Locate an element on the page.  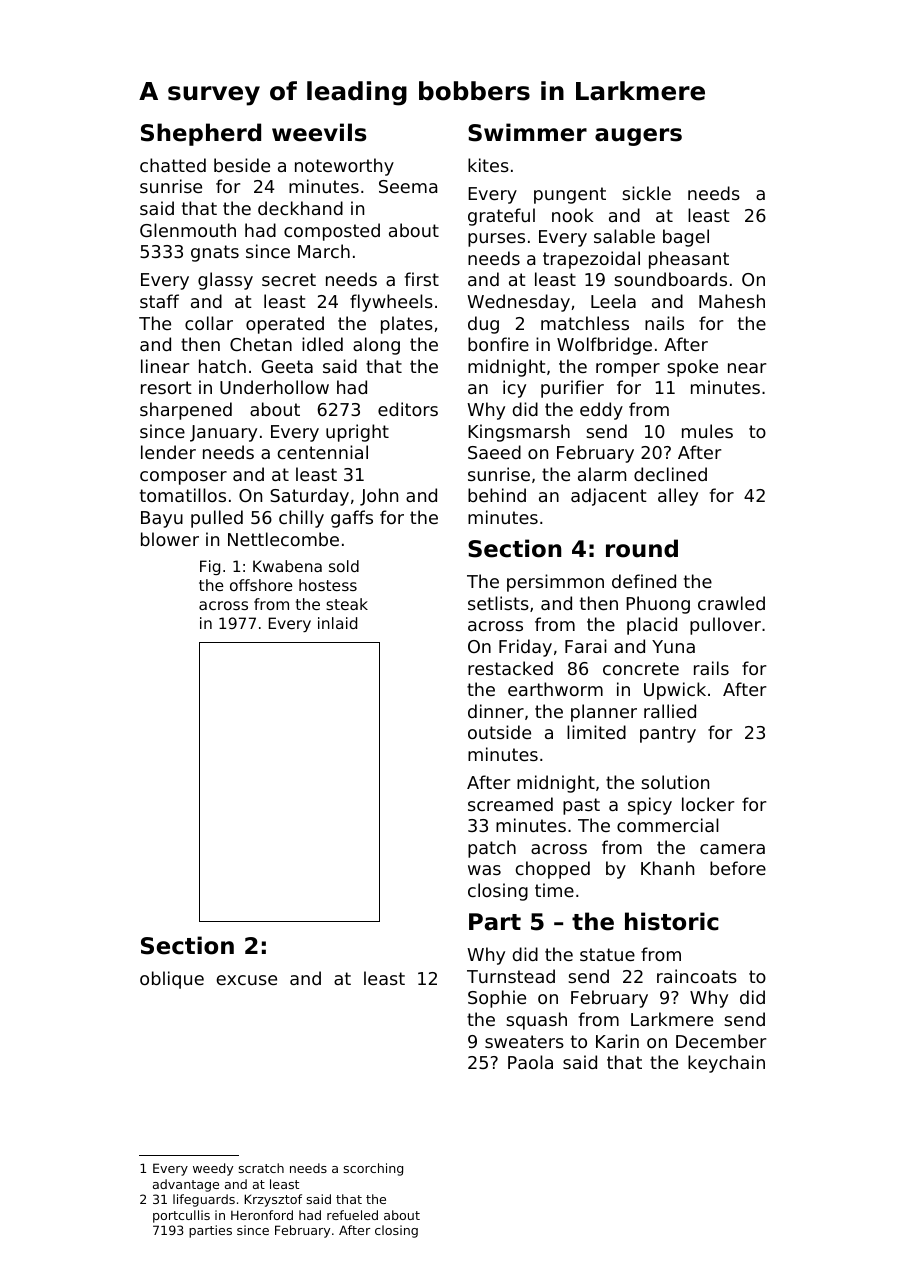
locker is located at coordinates (708, 804).
